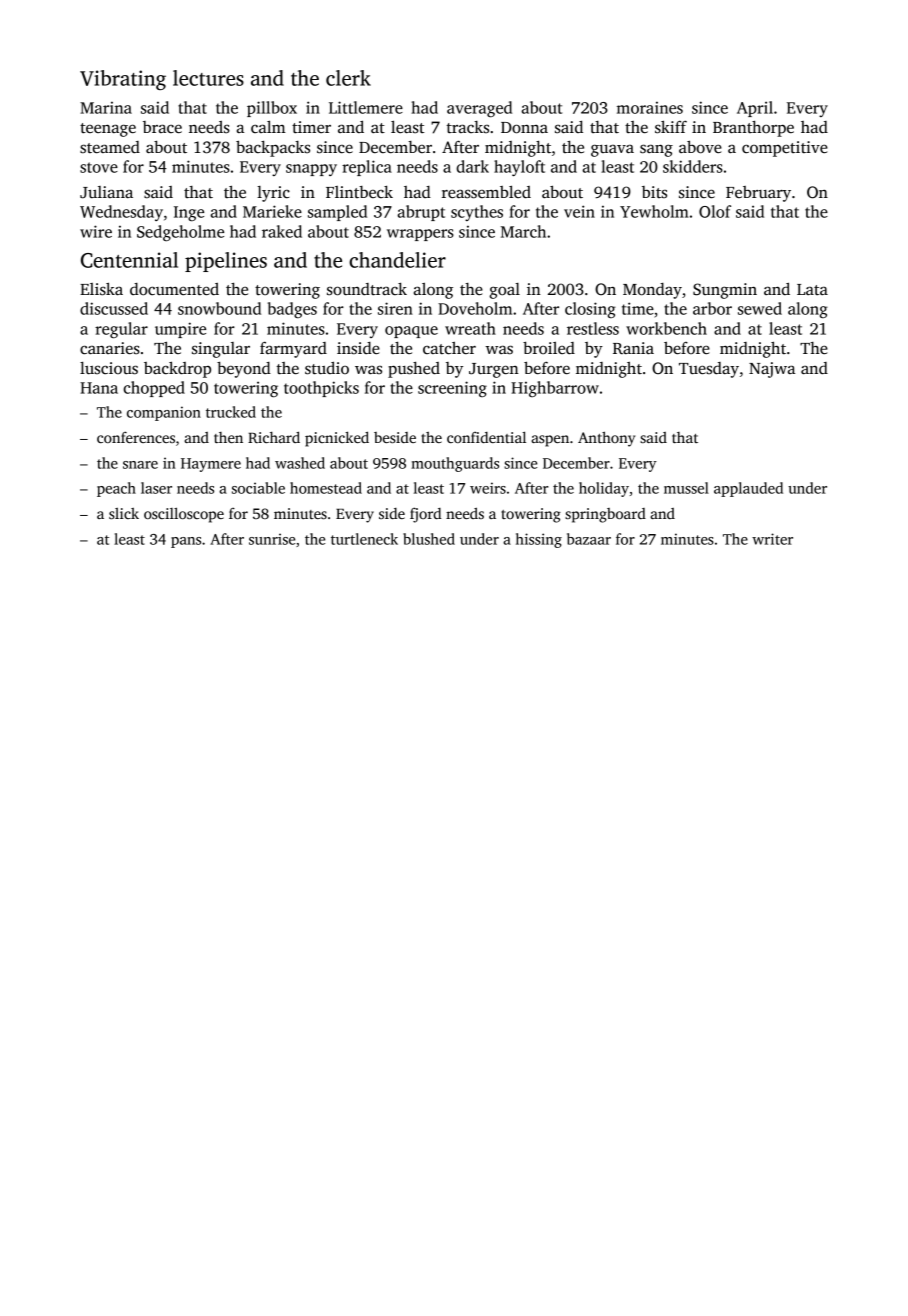  I want to click on hissing, so click(539, 540).
